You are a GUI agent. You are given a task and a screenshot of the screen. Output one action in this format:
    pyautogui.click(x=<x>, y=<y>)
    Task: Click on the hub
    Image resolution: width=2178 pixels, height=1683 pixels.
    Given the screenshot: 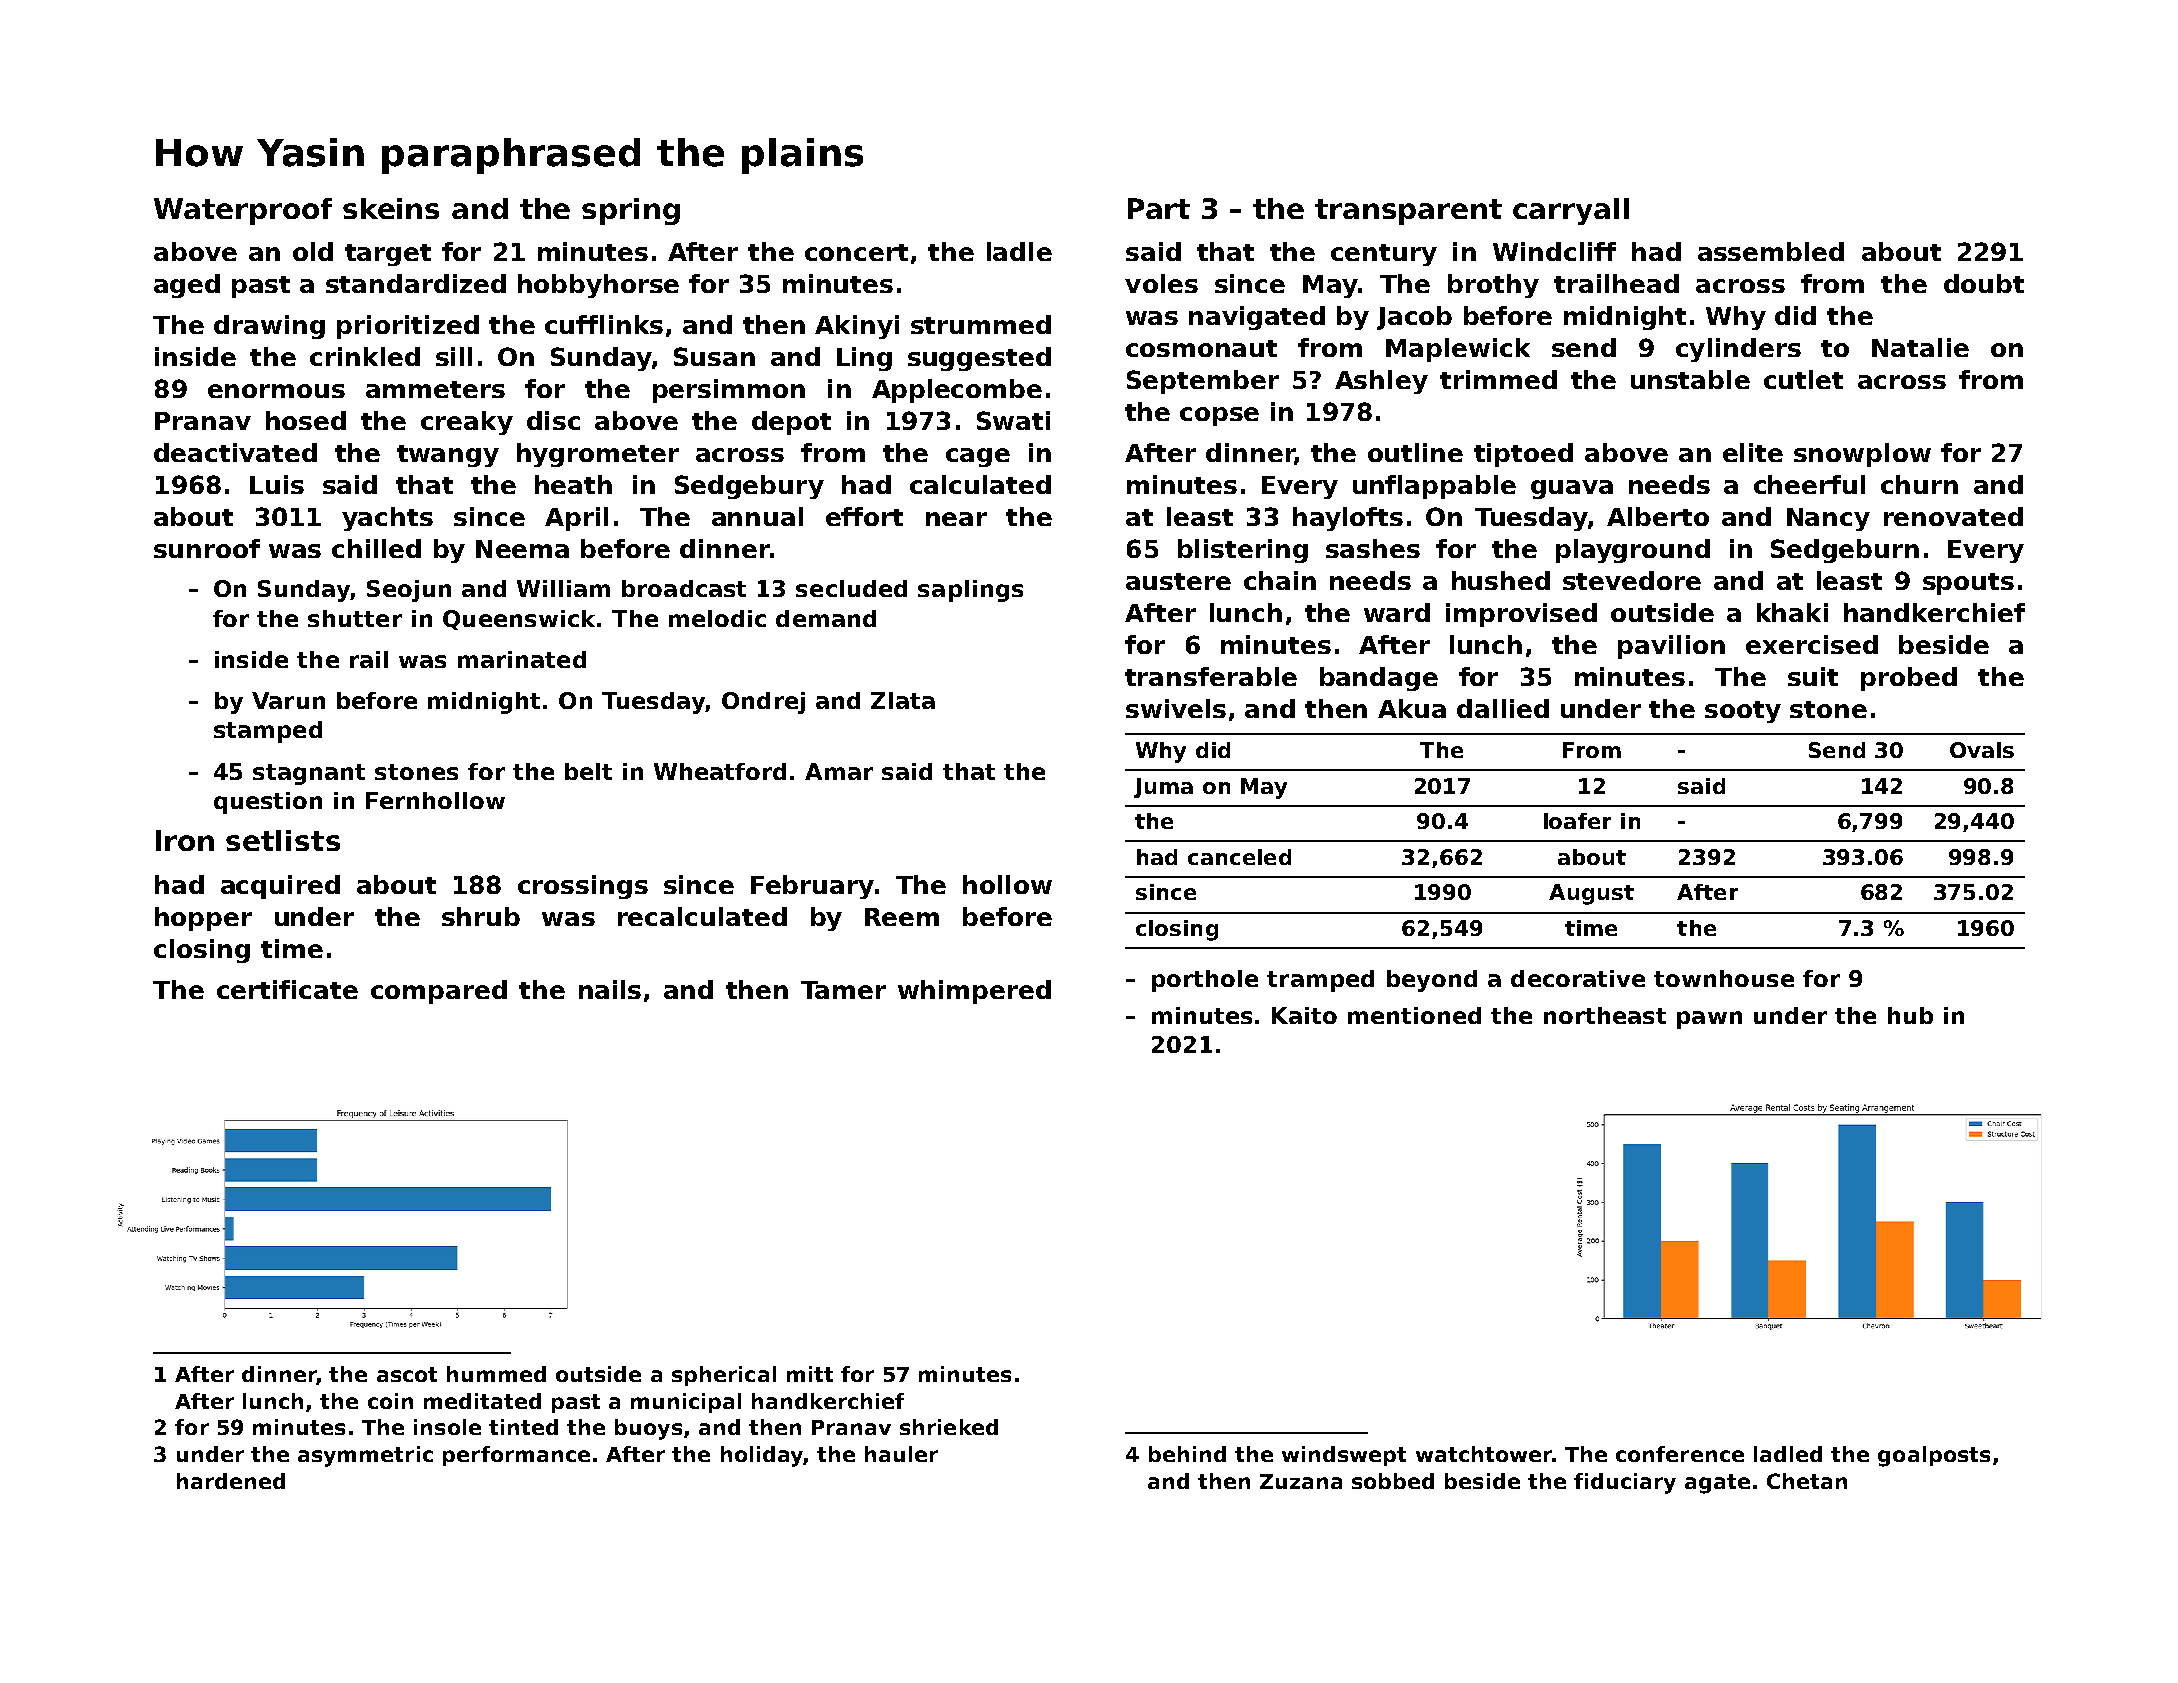 What is the action you would take?
    pyautogui.click(x=1910, y=1015)
